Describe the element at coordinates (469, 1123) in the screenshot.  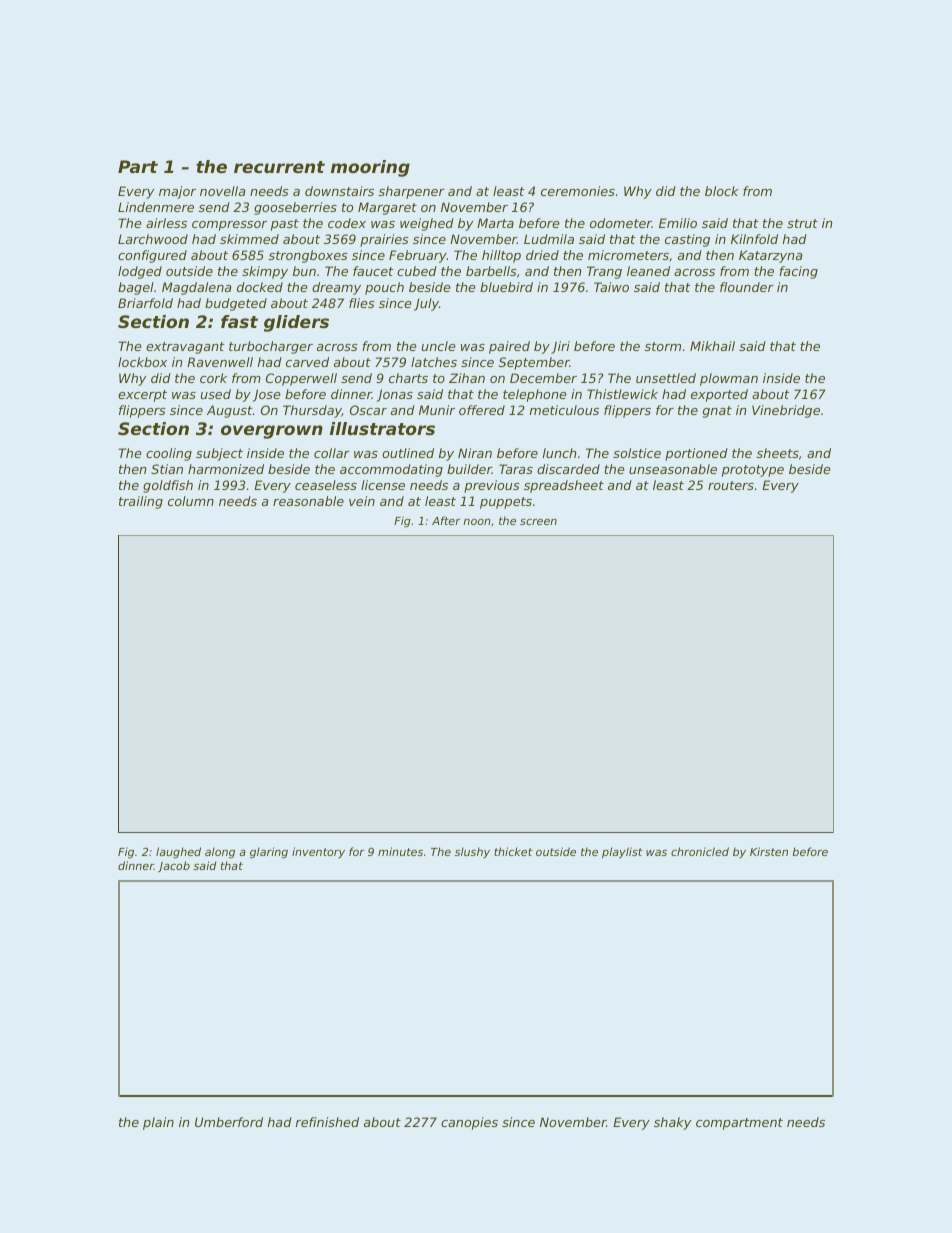
I see `canopies` at that location.
